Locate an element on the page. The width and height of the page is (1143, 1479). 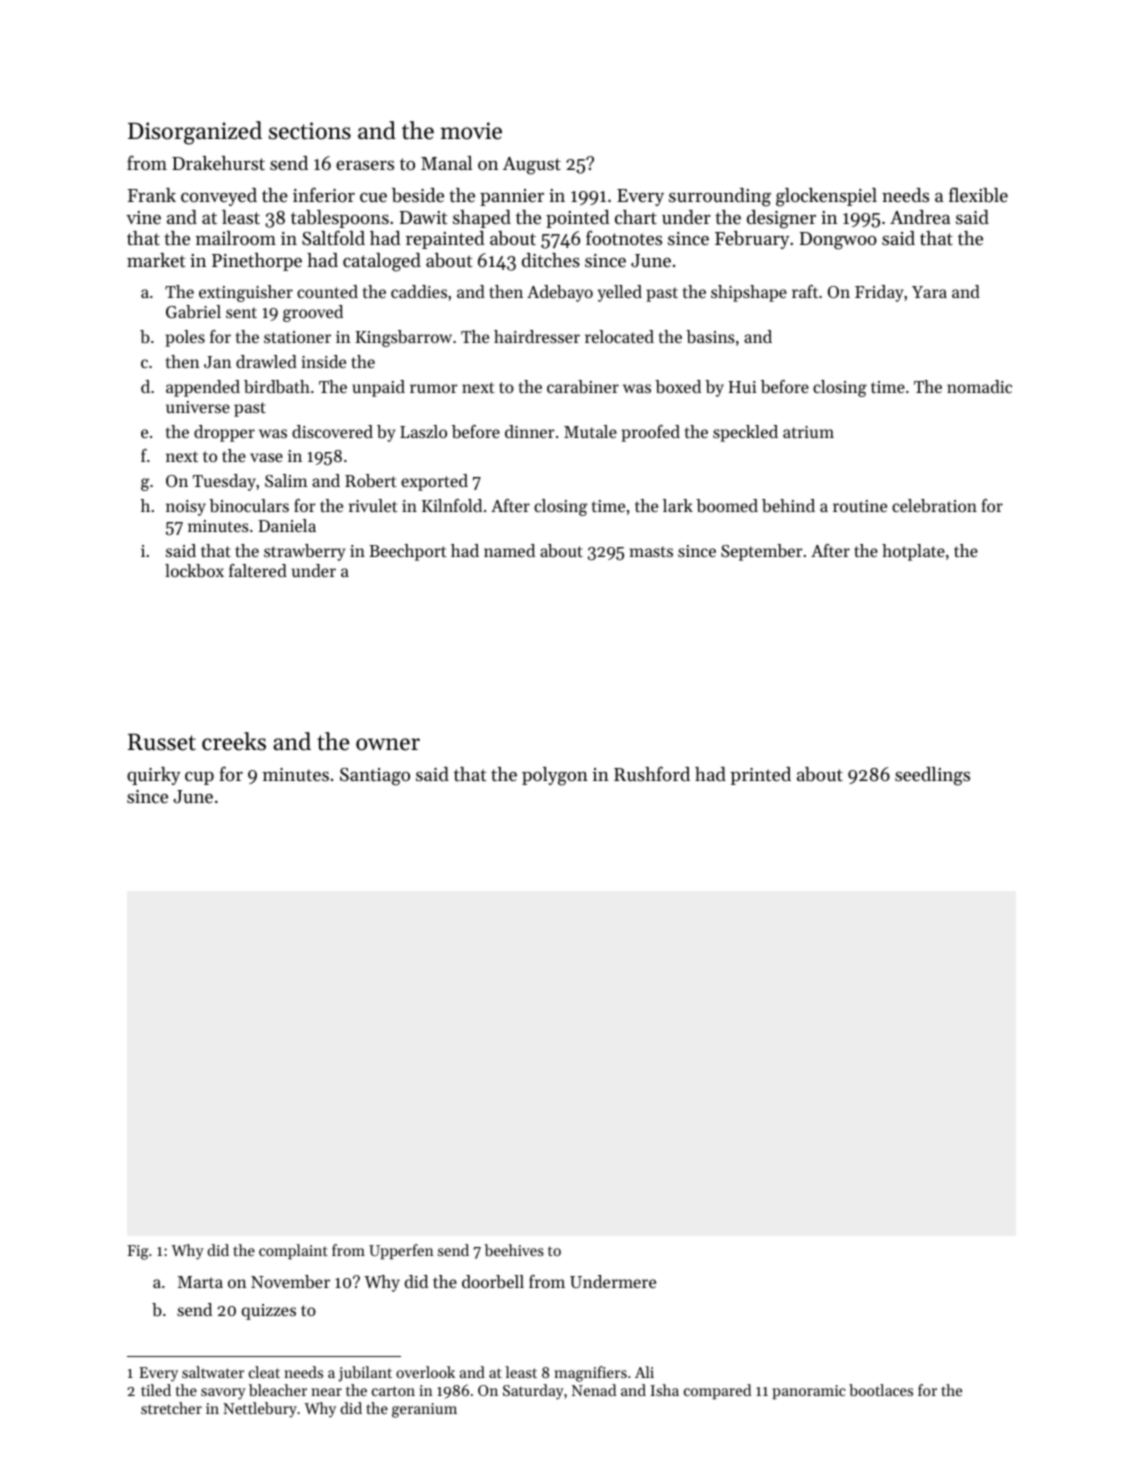
creeks is located at coordinates (234, 741).
